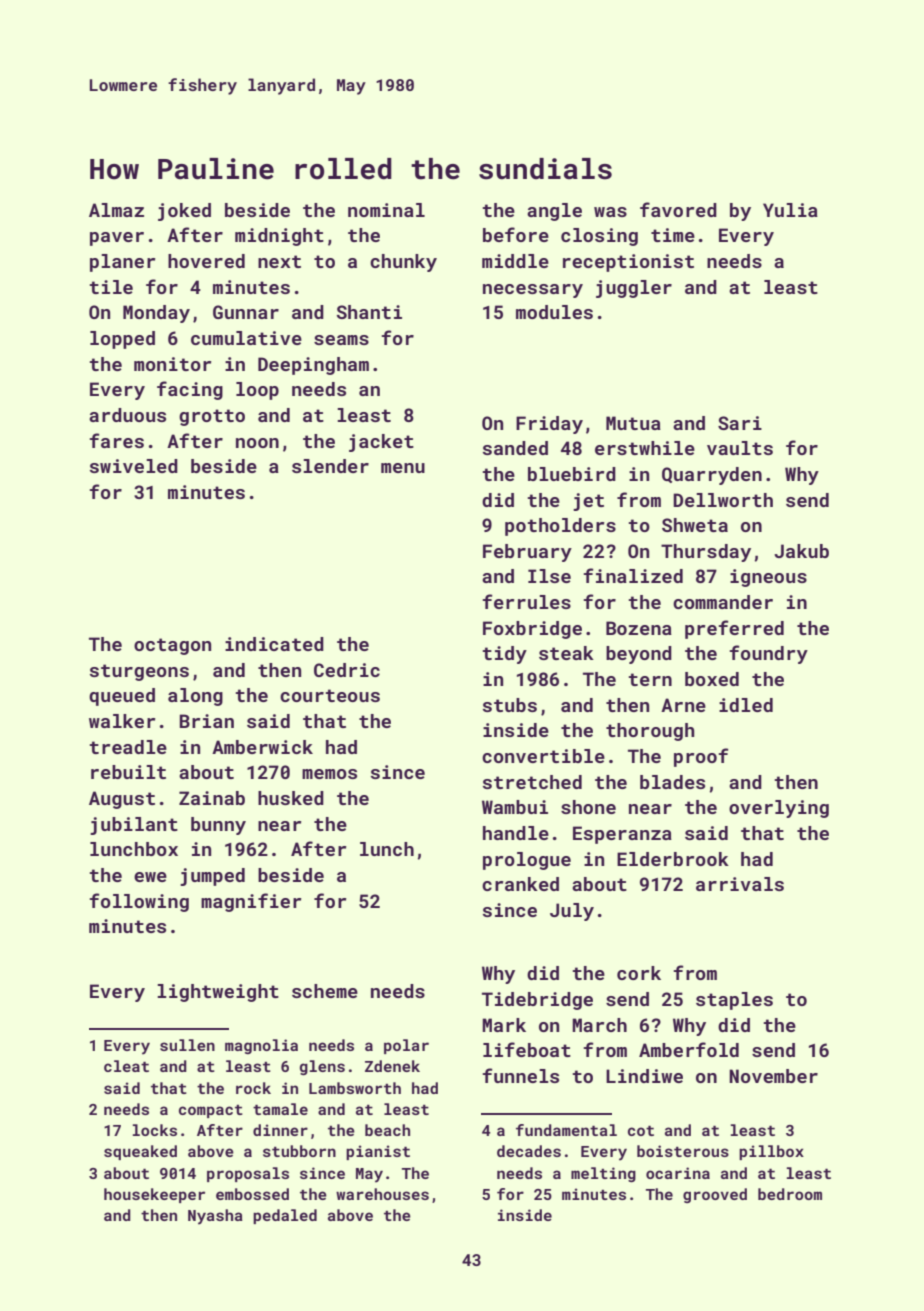 Image resolution: width=924 pixels, height=1311 pixels. Describe the element at coordinates (279, 237) in the screenshot. I see `midnight` at that location.
